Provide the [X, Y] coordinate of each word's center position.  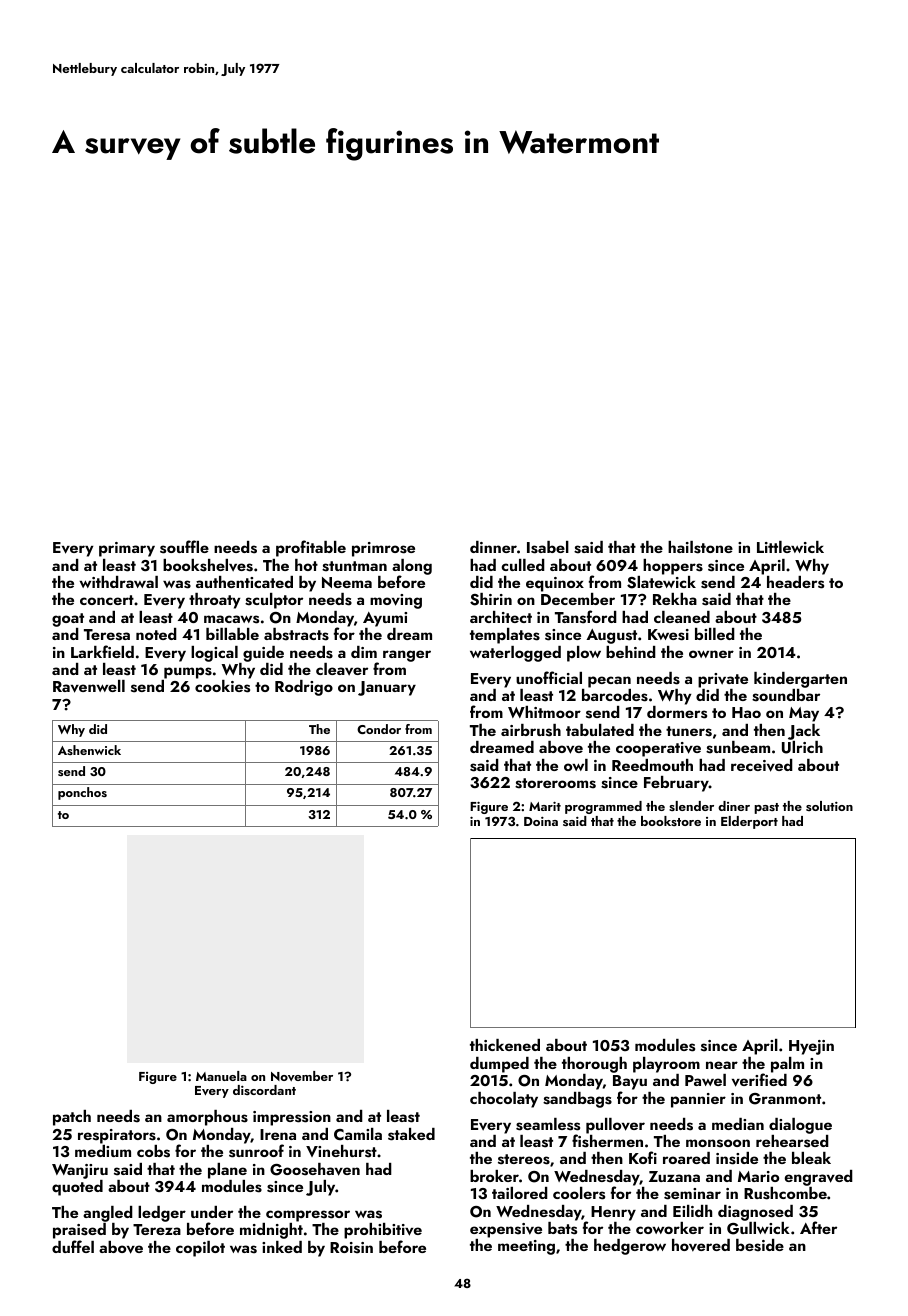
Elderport [749, 822]
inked [282, 1247]
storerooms [555, 783]
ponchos [82, 793]
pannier [698, 1100]
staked [411, 1134]
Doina [541, 821]
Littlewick [790, 547]
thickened [505, 1045]
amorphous [207, 1118]
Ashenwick [89, 750]
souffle [184, 547]
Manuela [221, 1076]
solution [829, 806]
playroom [666, 1065]
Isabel [548, 547]
